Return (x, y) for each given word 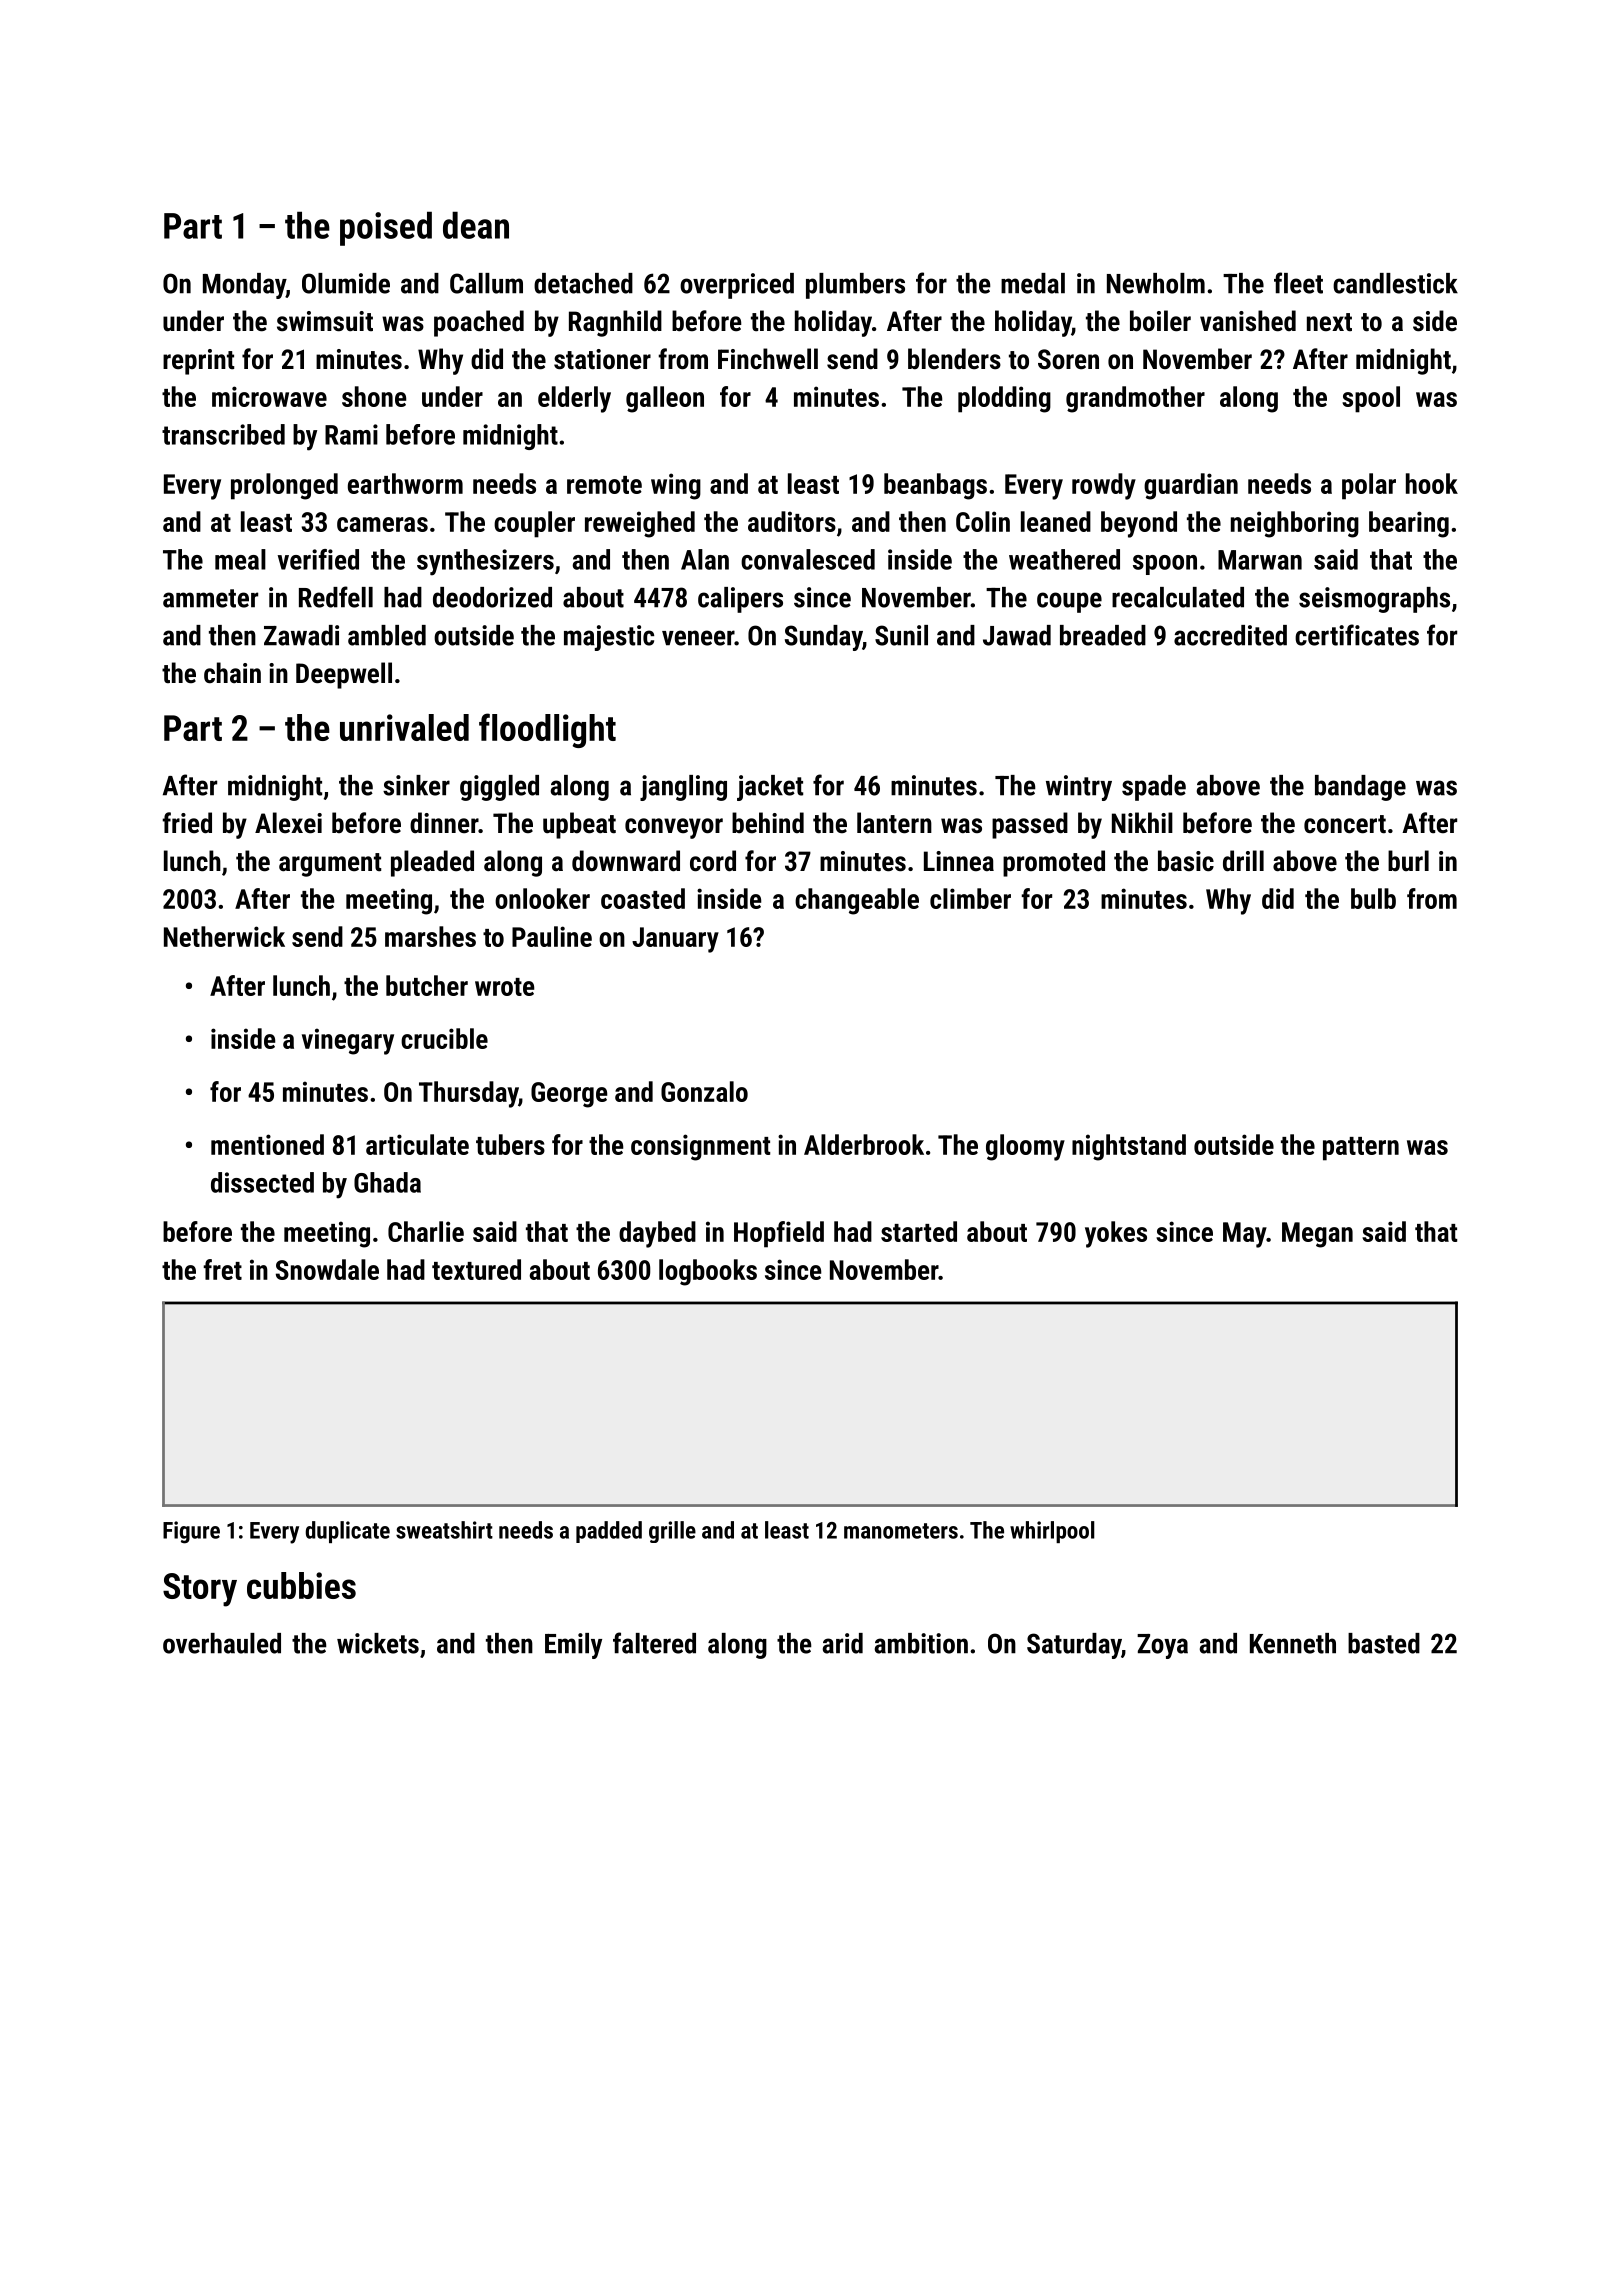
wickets (378, 1643)
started (919, 1231)
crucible (444, 1038)
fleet (1298, 283)
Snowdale (327, 1269)
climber (970, 898)
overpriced (737, 286)
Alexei (288, 823)
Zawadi (301, 635)
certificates (1357, 635)
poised (386, 228)
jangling (683, 788)
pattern (1361, 1149)
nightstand (1129, 1147)
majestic (609, 638)
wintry (1079, 788)
